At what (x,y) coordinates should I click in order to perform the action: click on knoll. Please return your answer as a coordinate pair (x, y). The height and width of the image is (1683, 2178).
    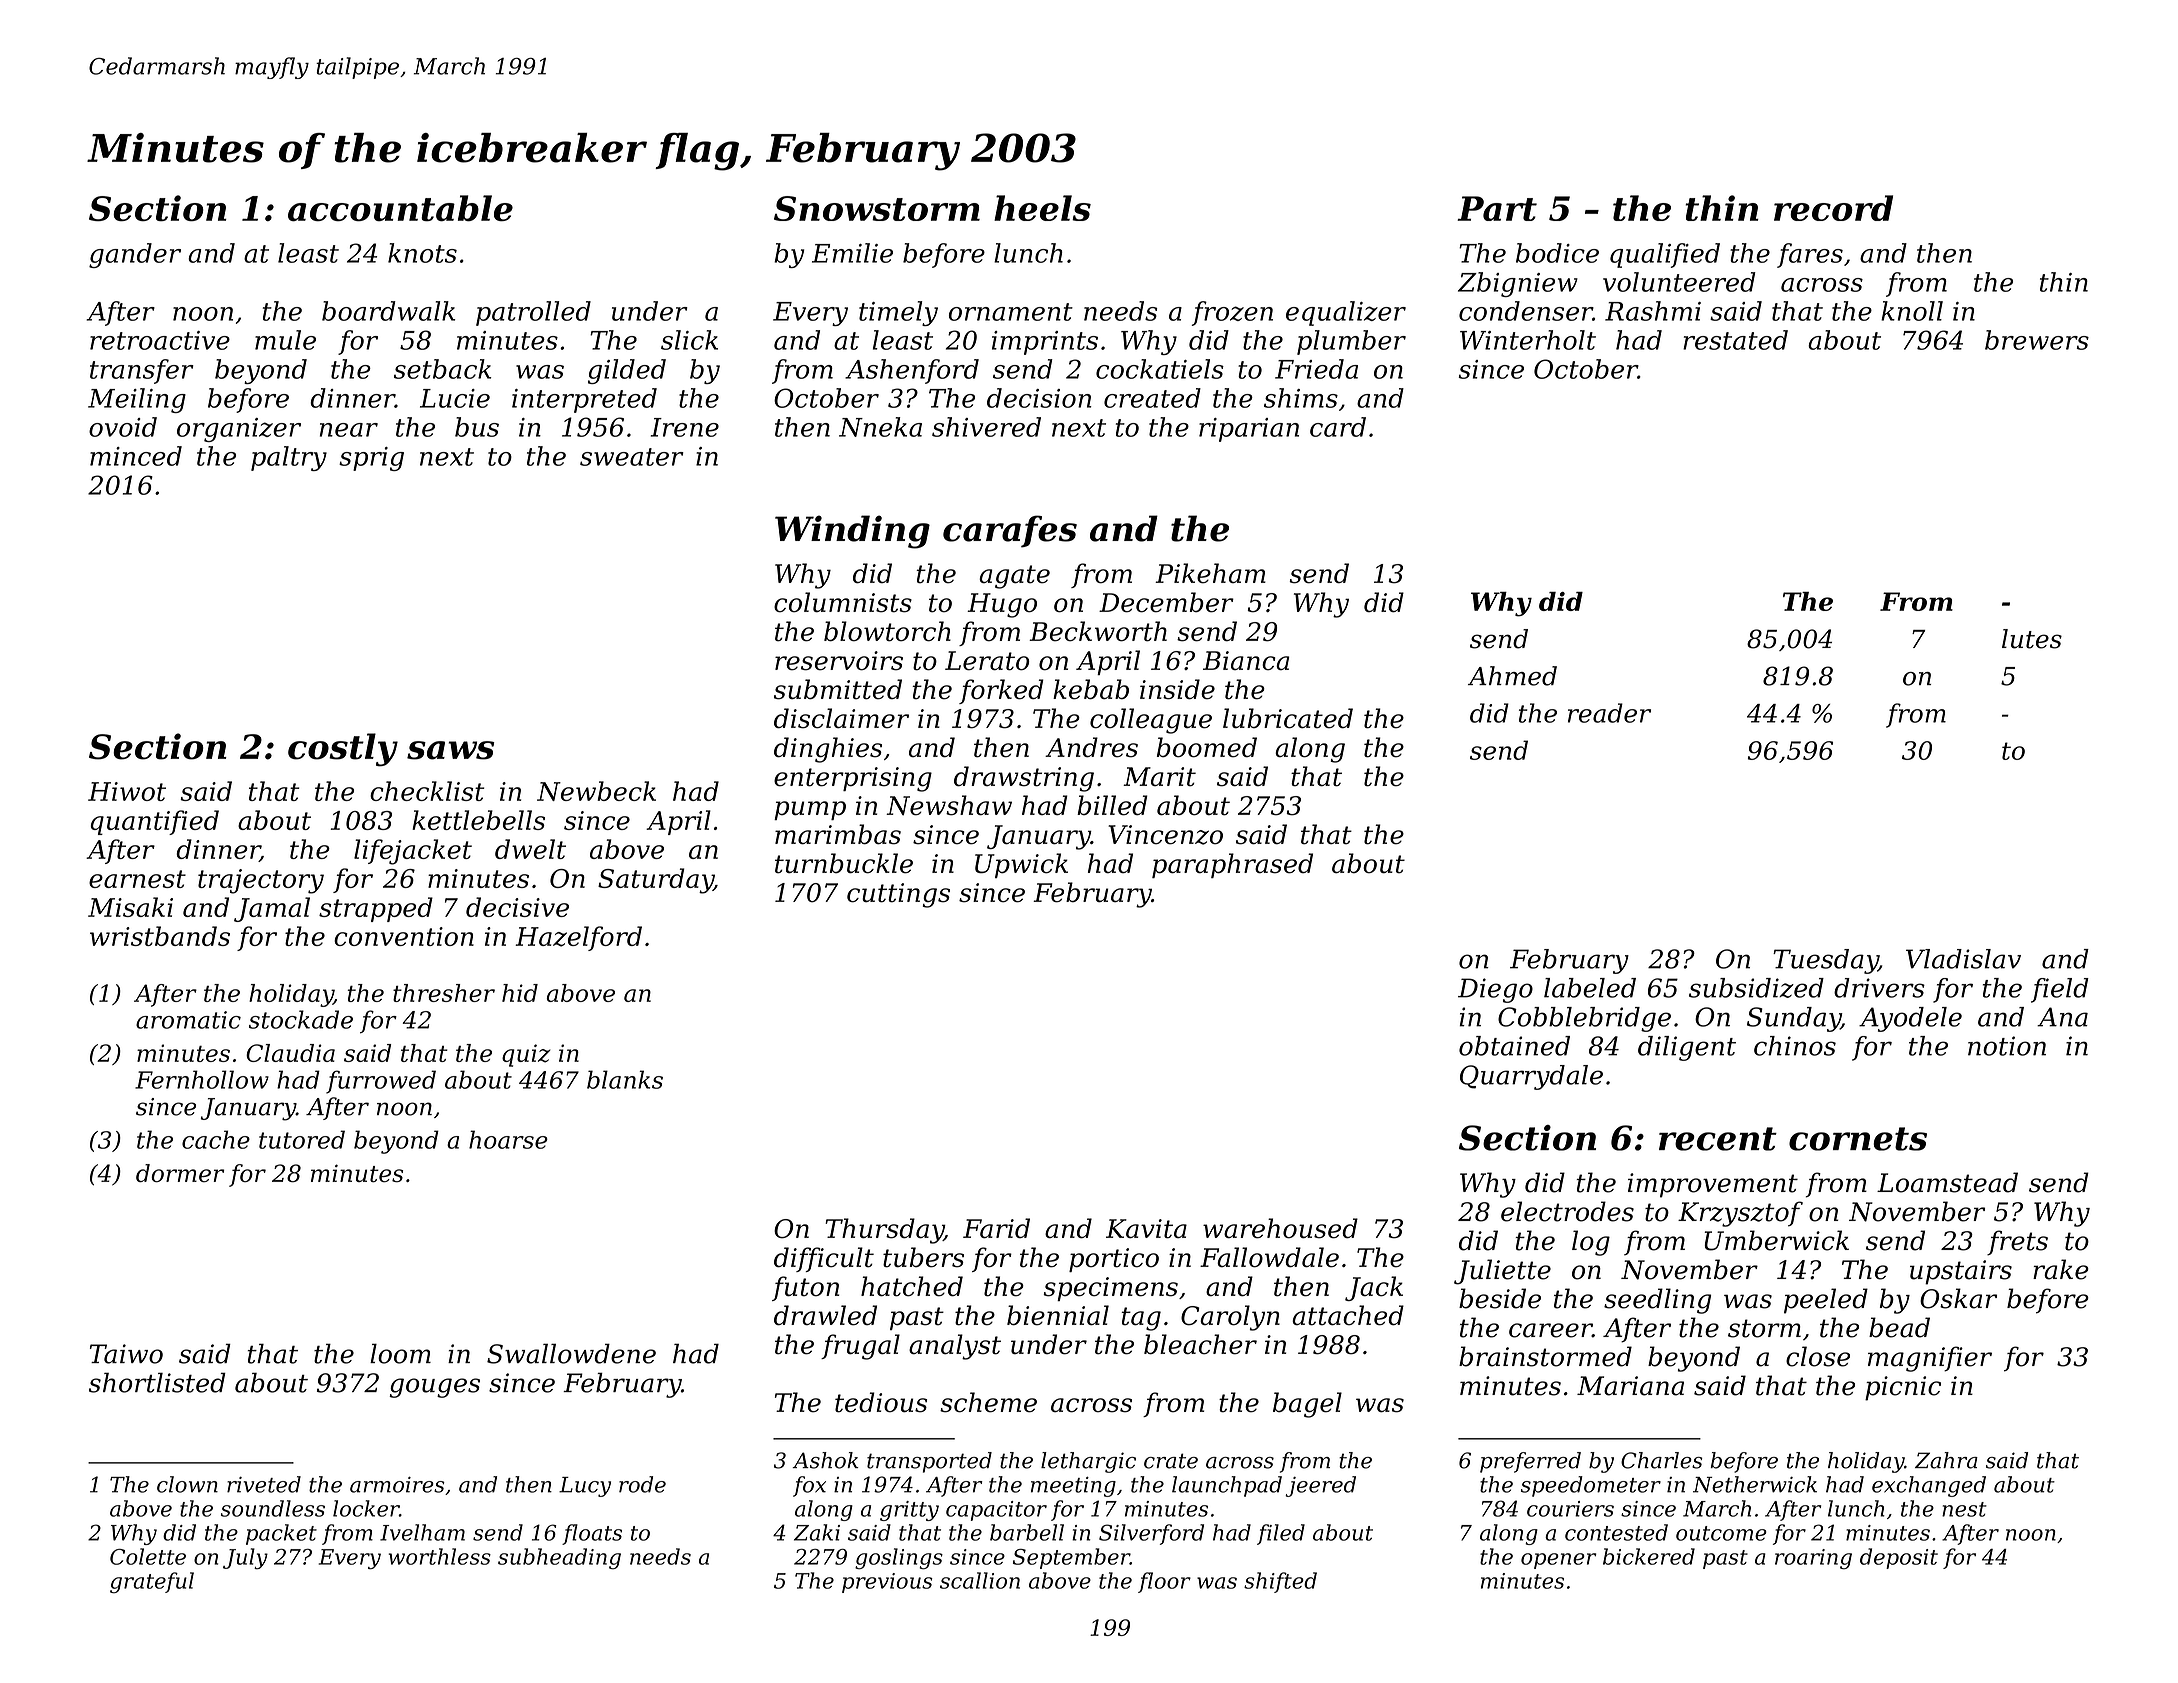
    Looking at the image, I should click on (1912, 311).
